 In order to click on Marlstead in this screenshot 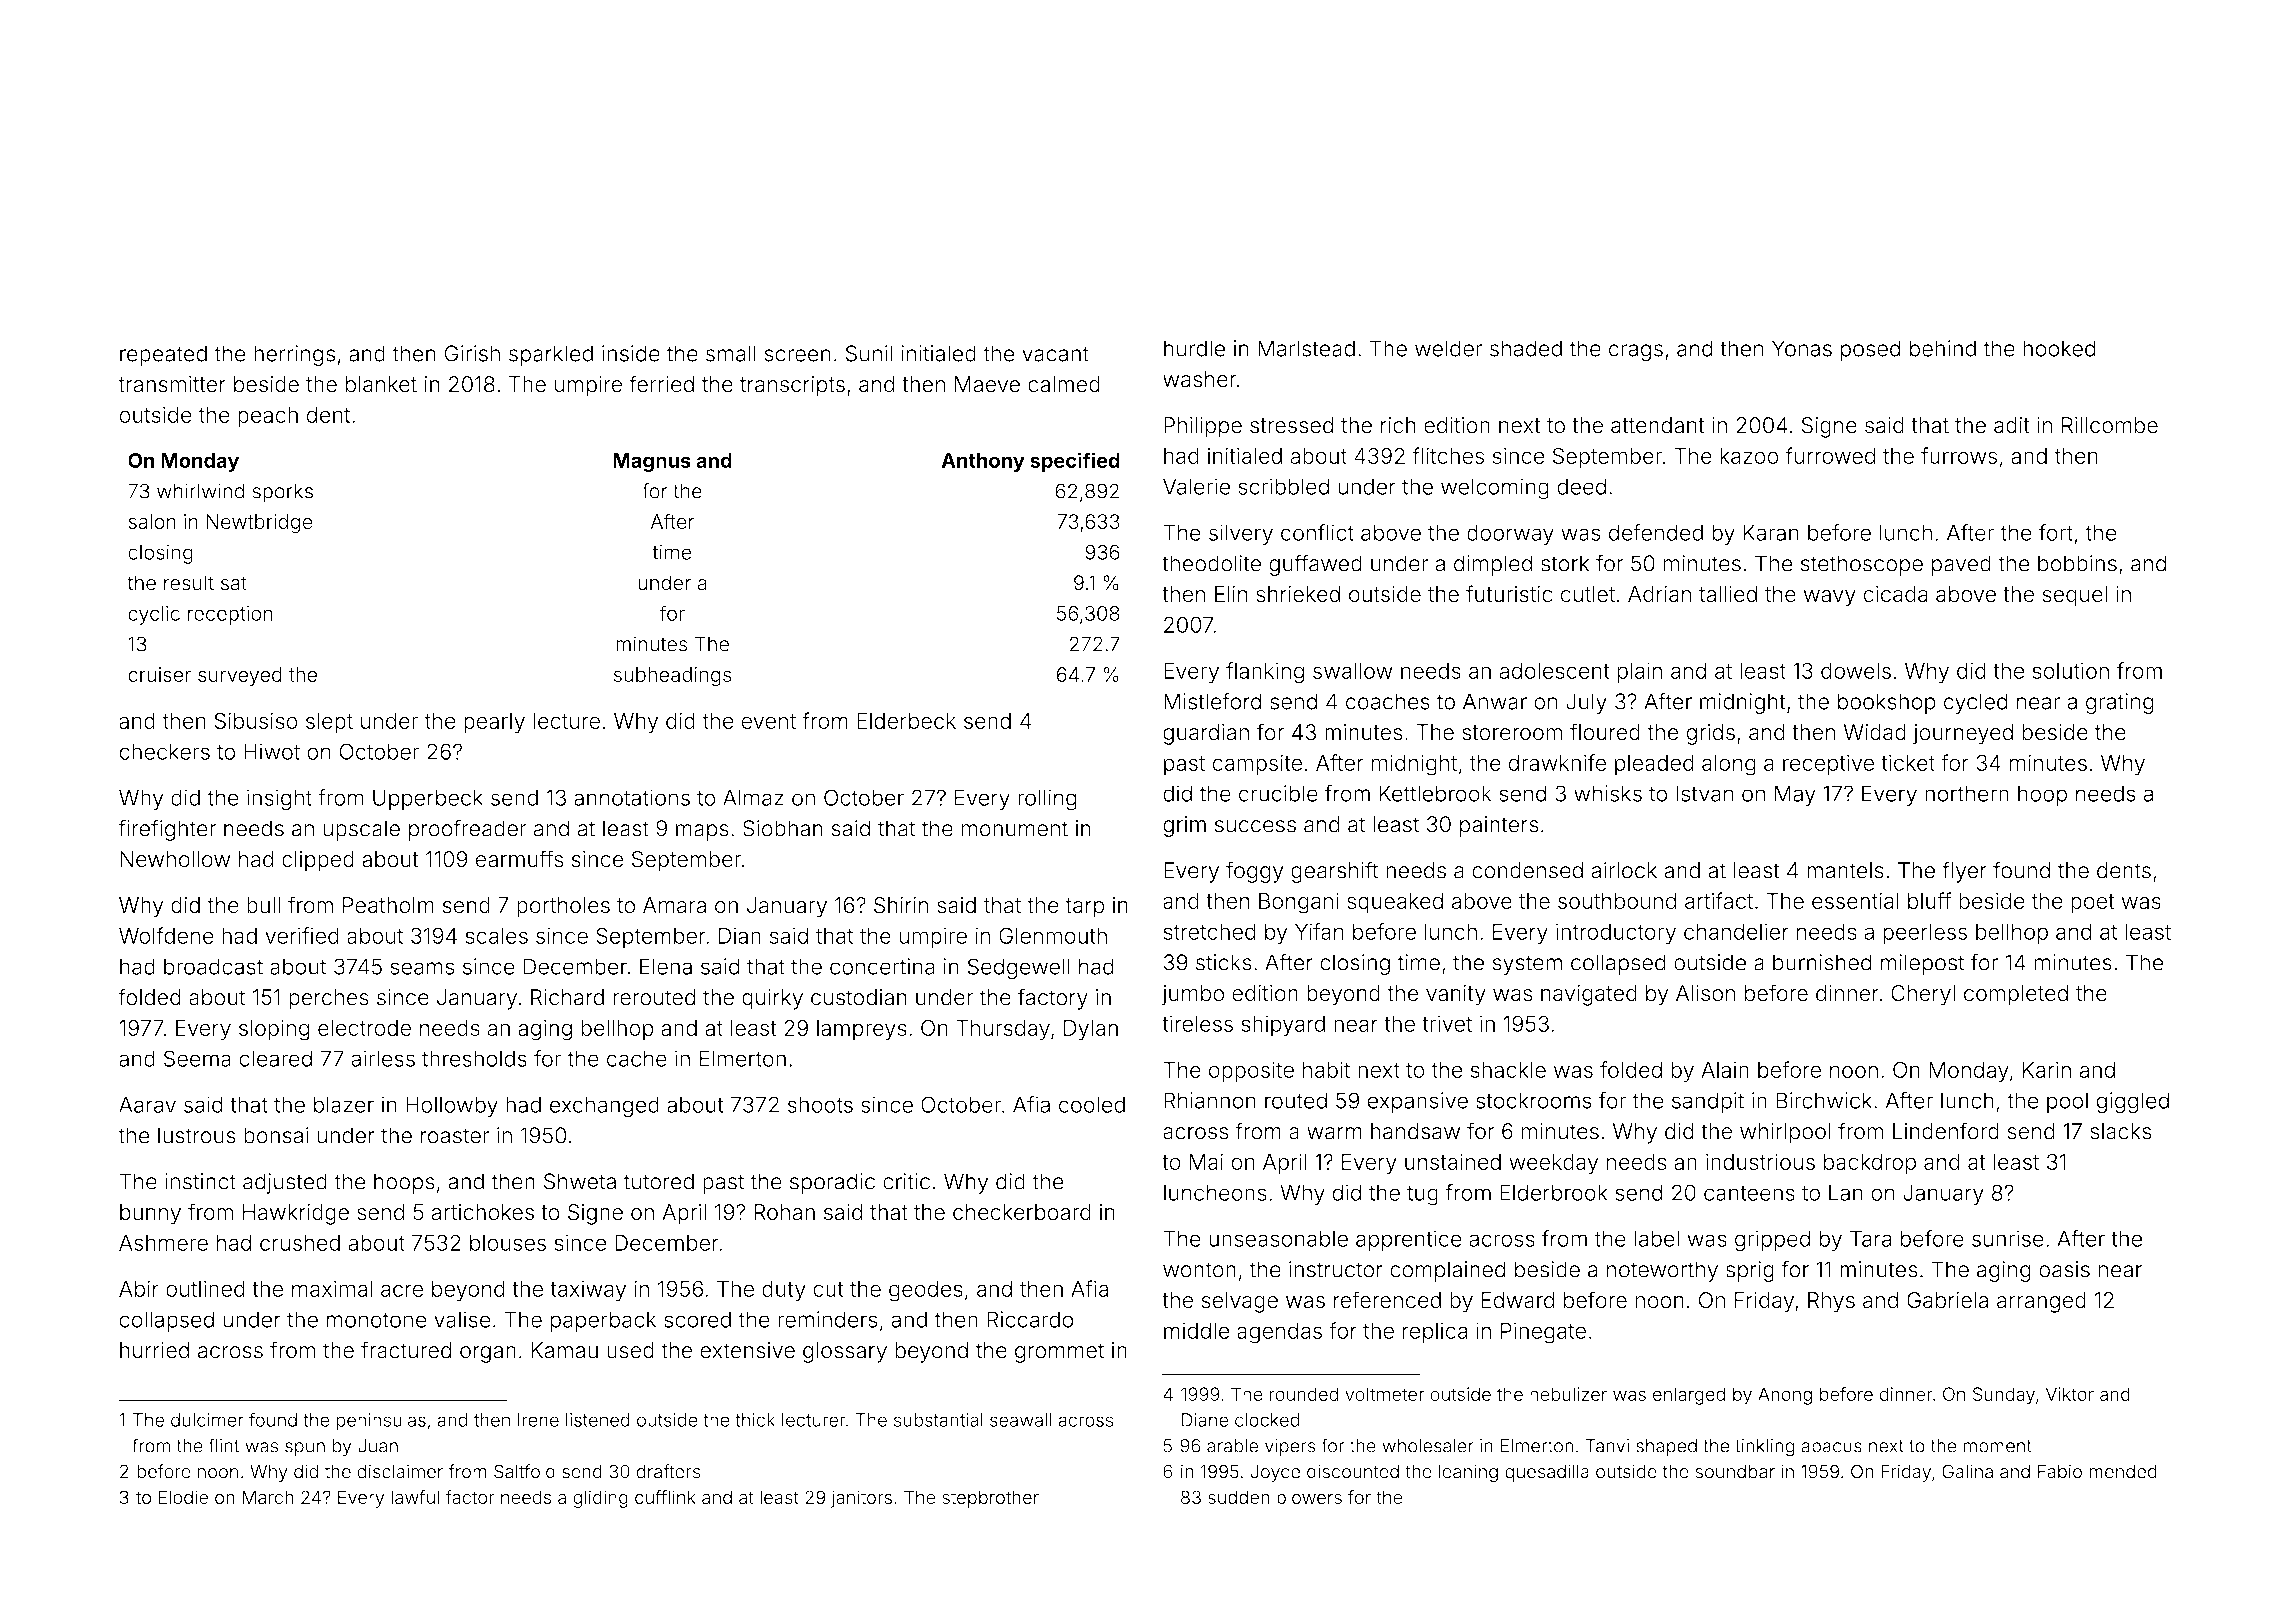, I will do `click(1306, 348)`.
